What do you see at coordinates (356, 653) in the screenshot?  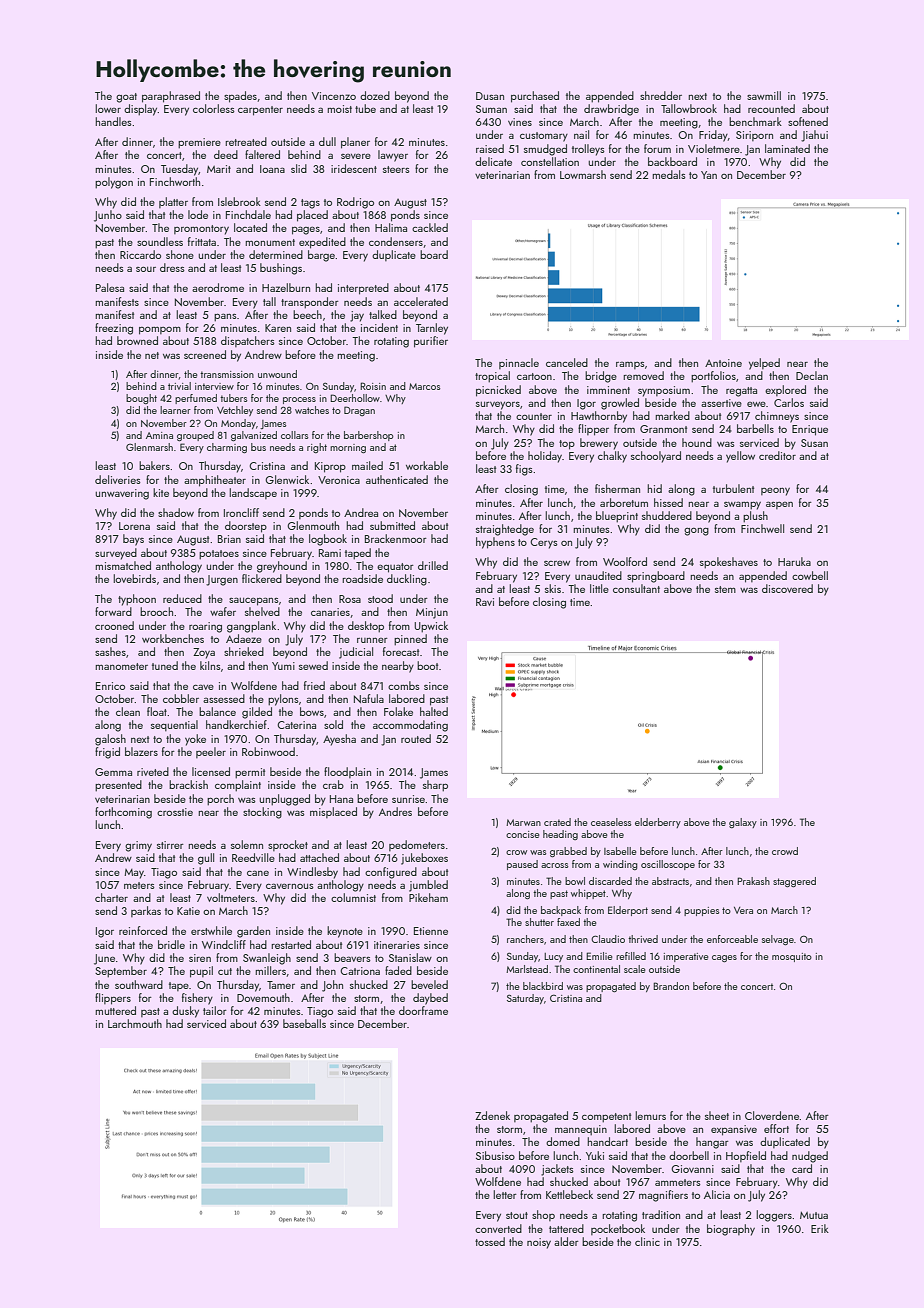 I see `judicial` at bounding box center [356, 653].
